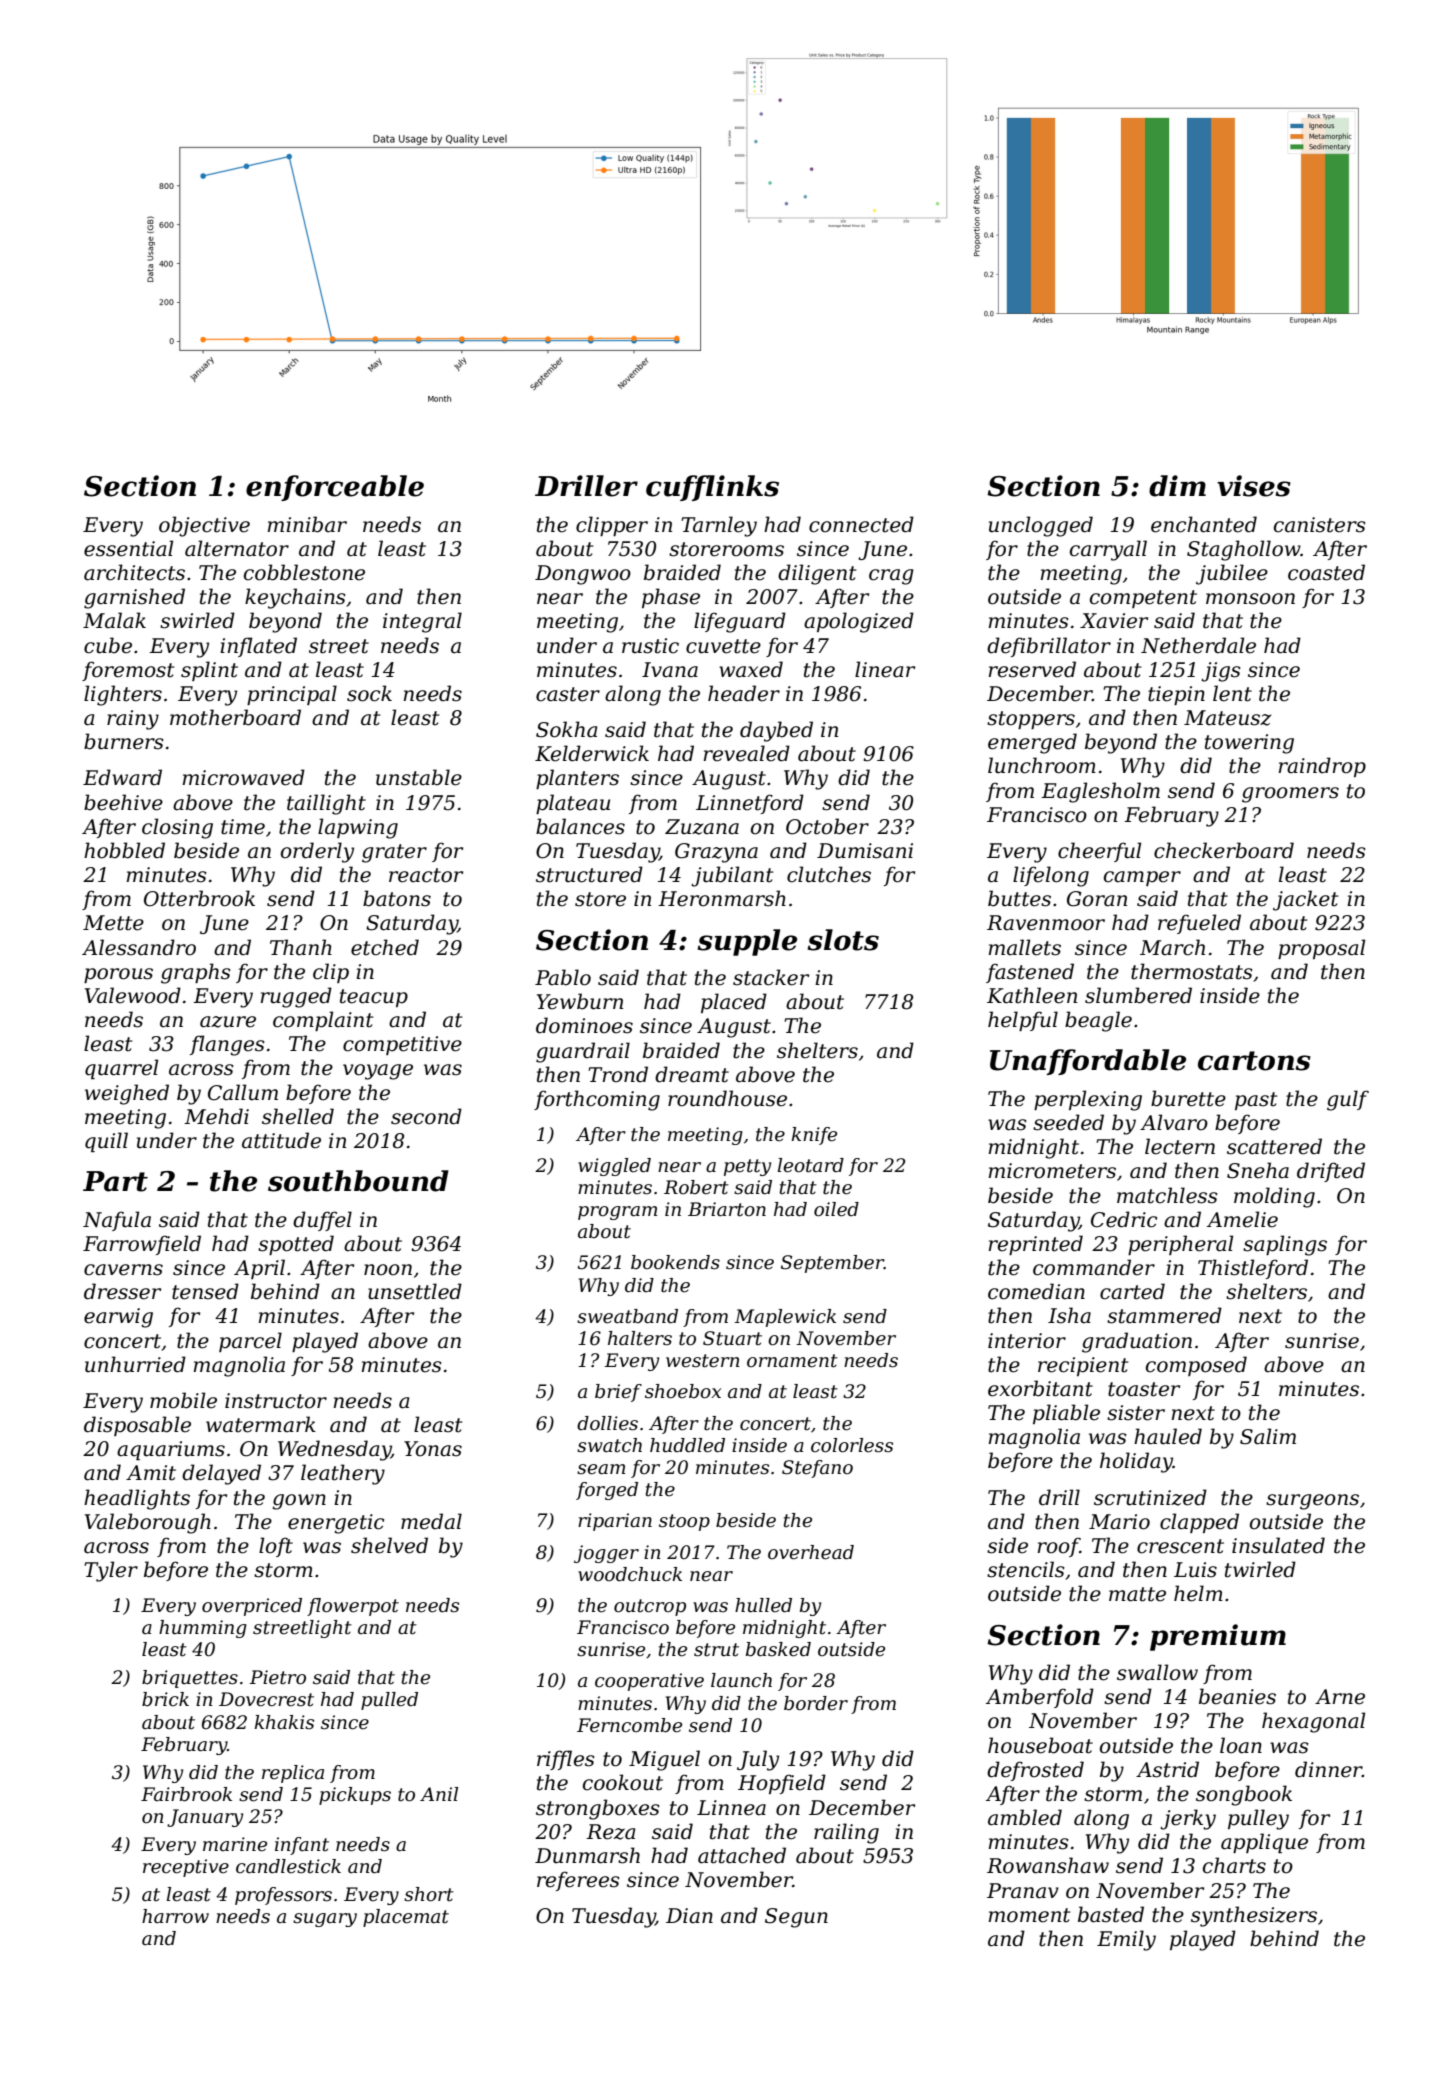 The width and height of the image is (1450, 2100). Describe the element at coordinates (719, 526) in the image. I see `Tarnley` at that location.
